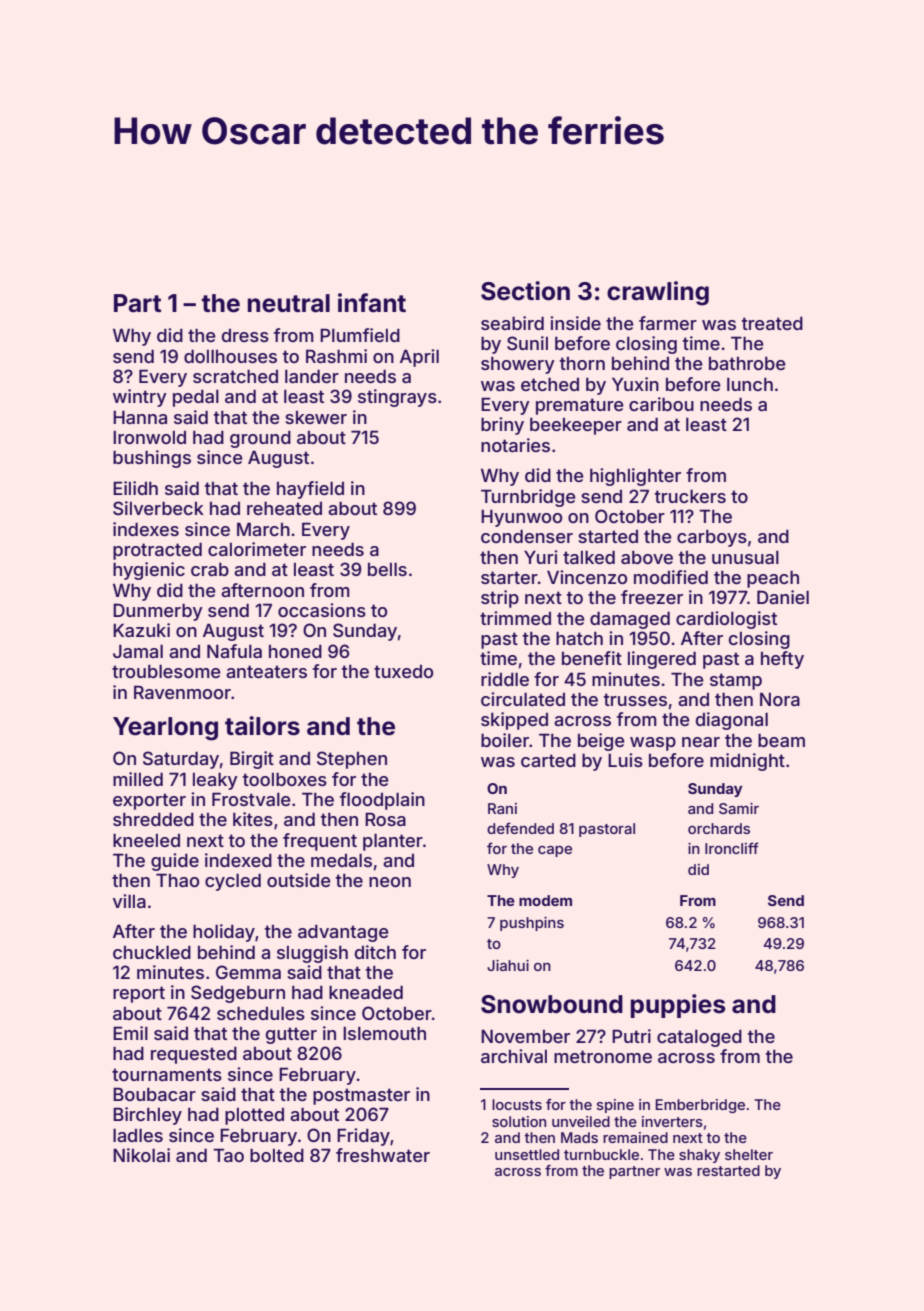  Describe the element at coordinates (366, 992) in the document. I see `kneaded` at that location.
